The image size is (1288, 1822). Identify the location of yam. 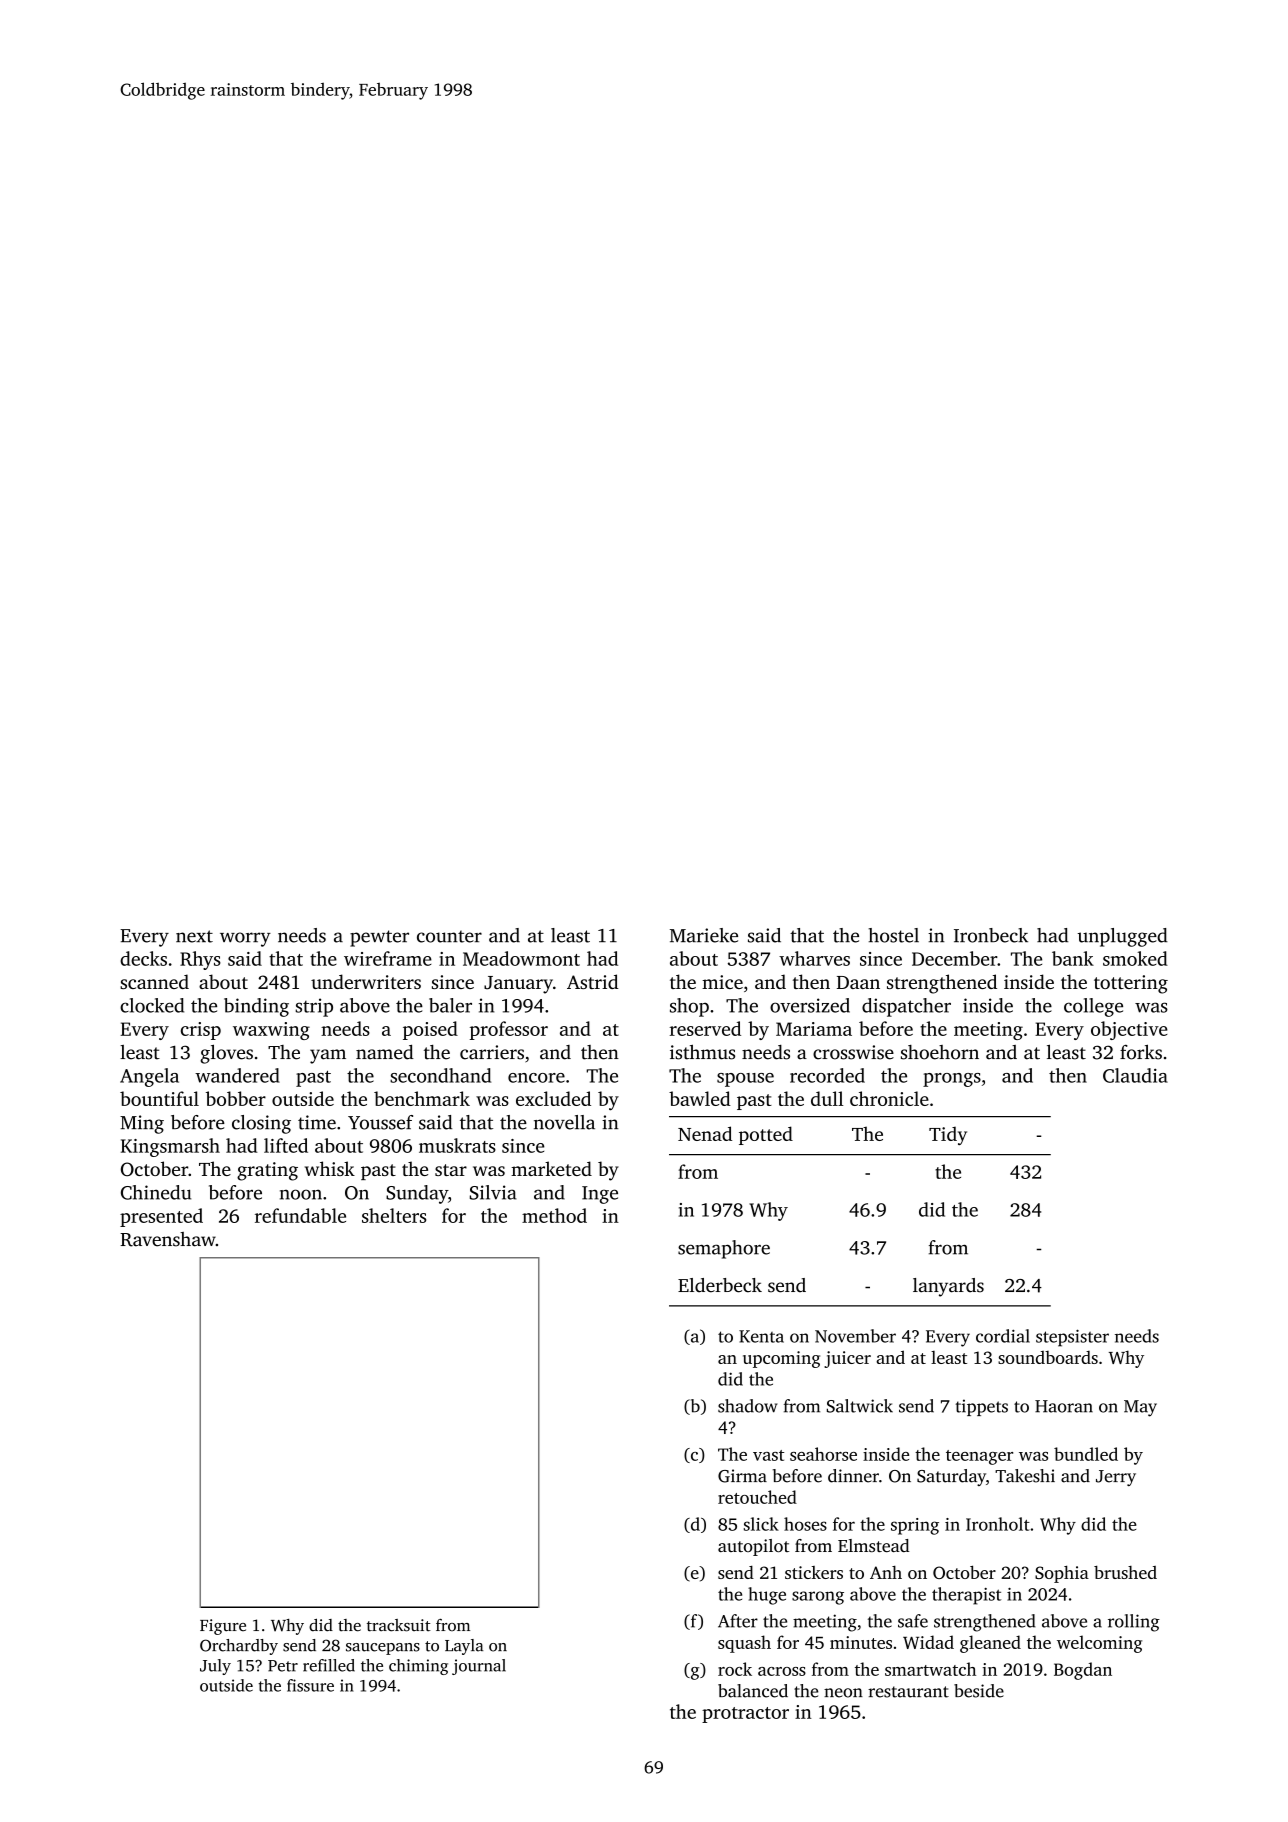
(328, 1056).
